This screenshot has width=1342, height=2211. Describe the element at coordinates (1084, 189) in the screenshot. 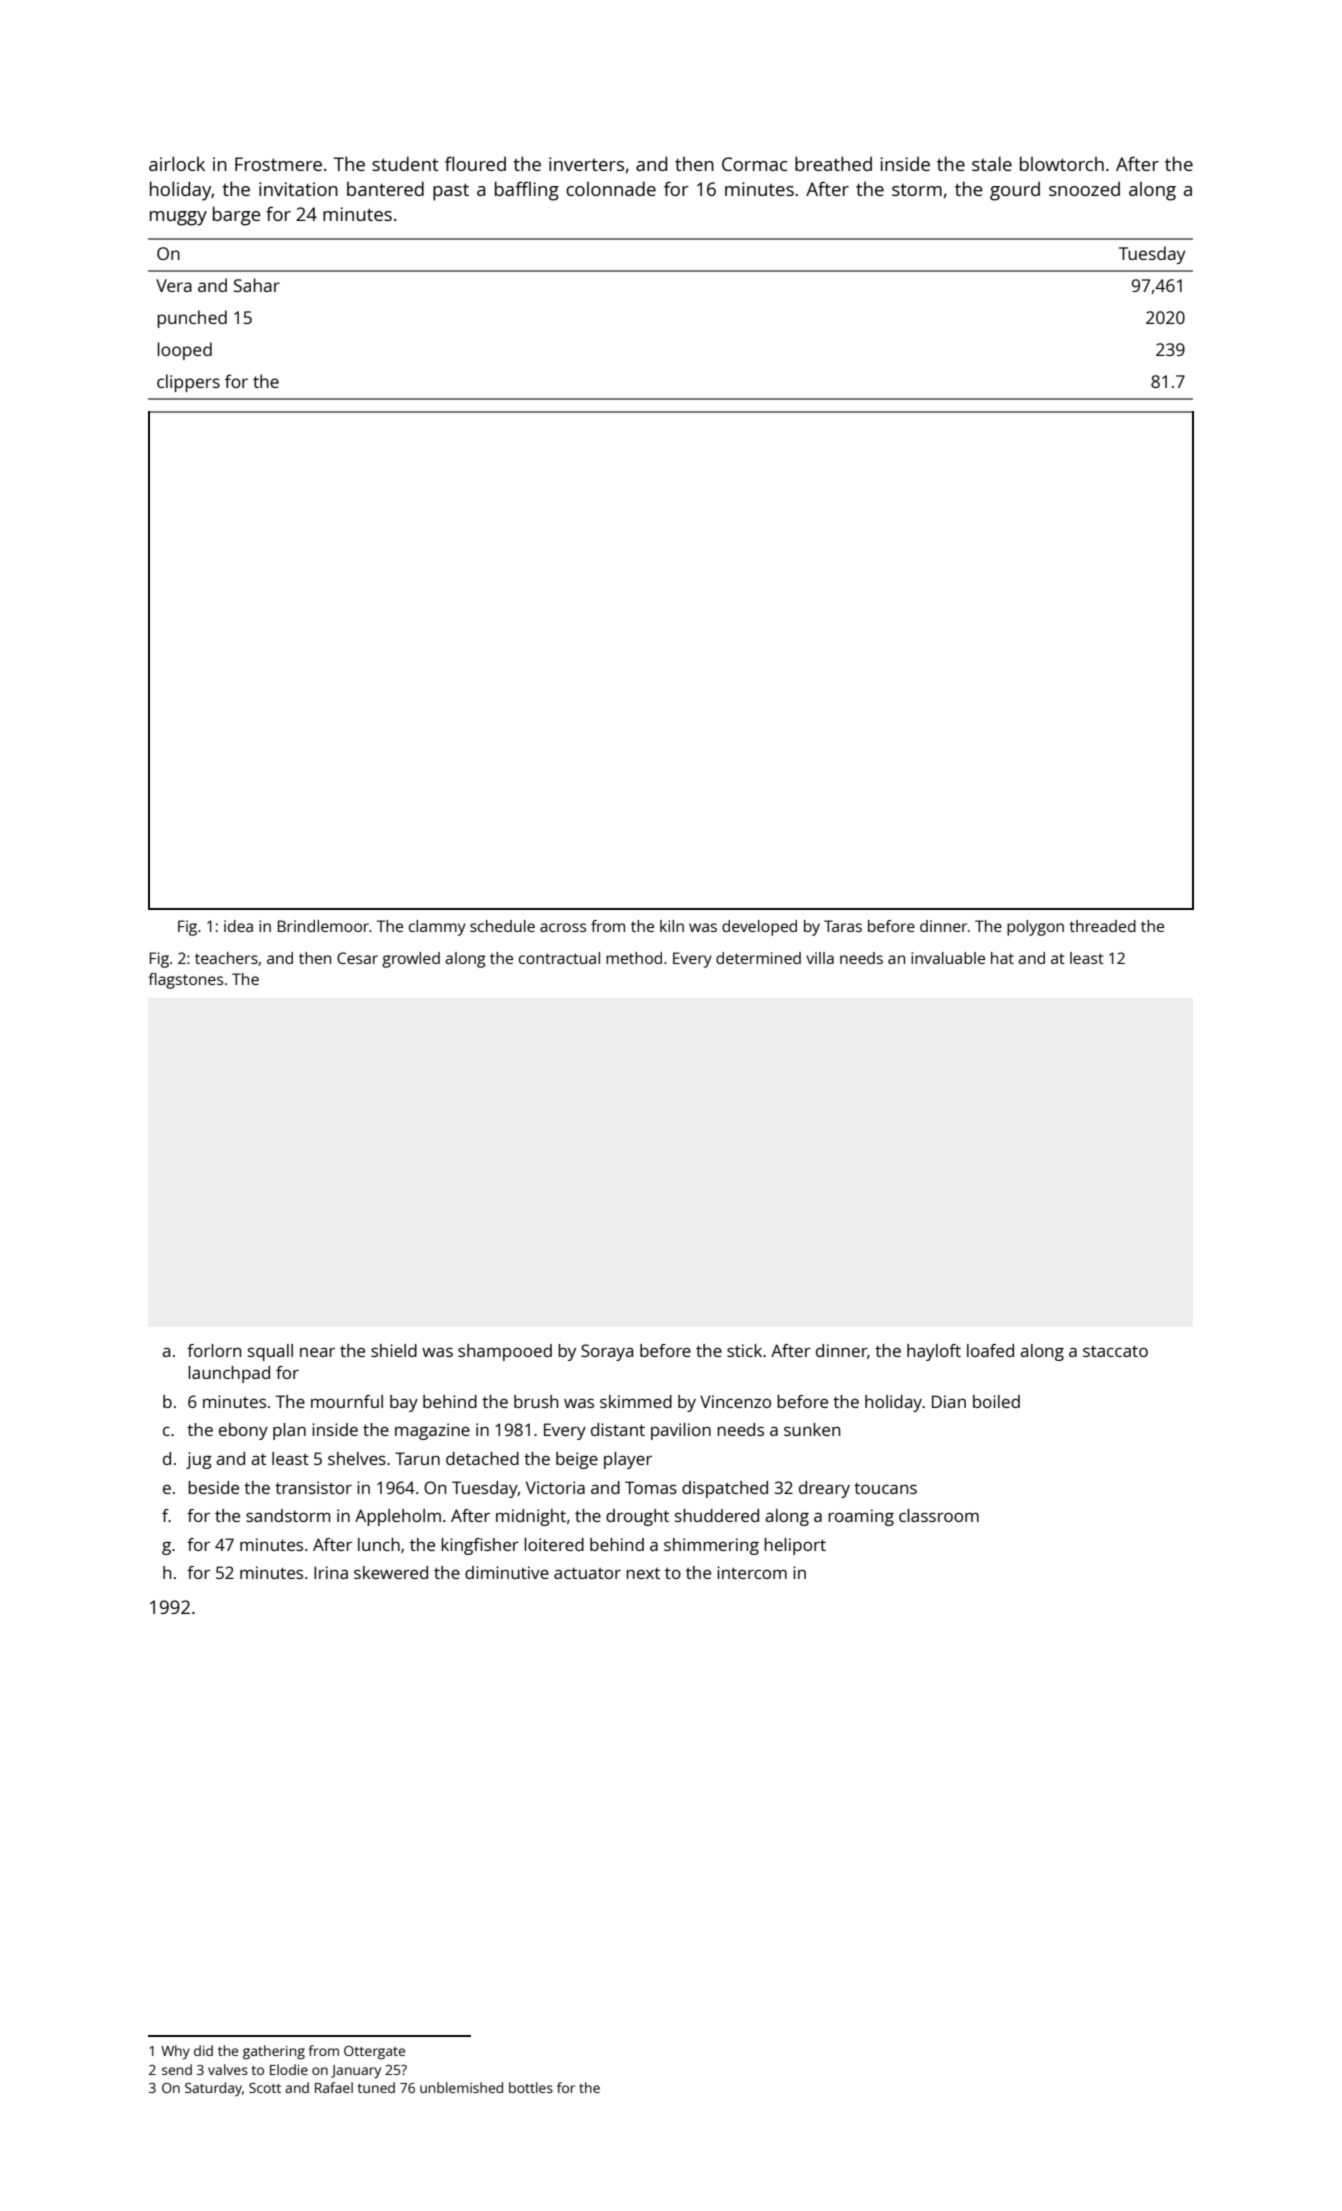

I see `snoozed` at that location.
